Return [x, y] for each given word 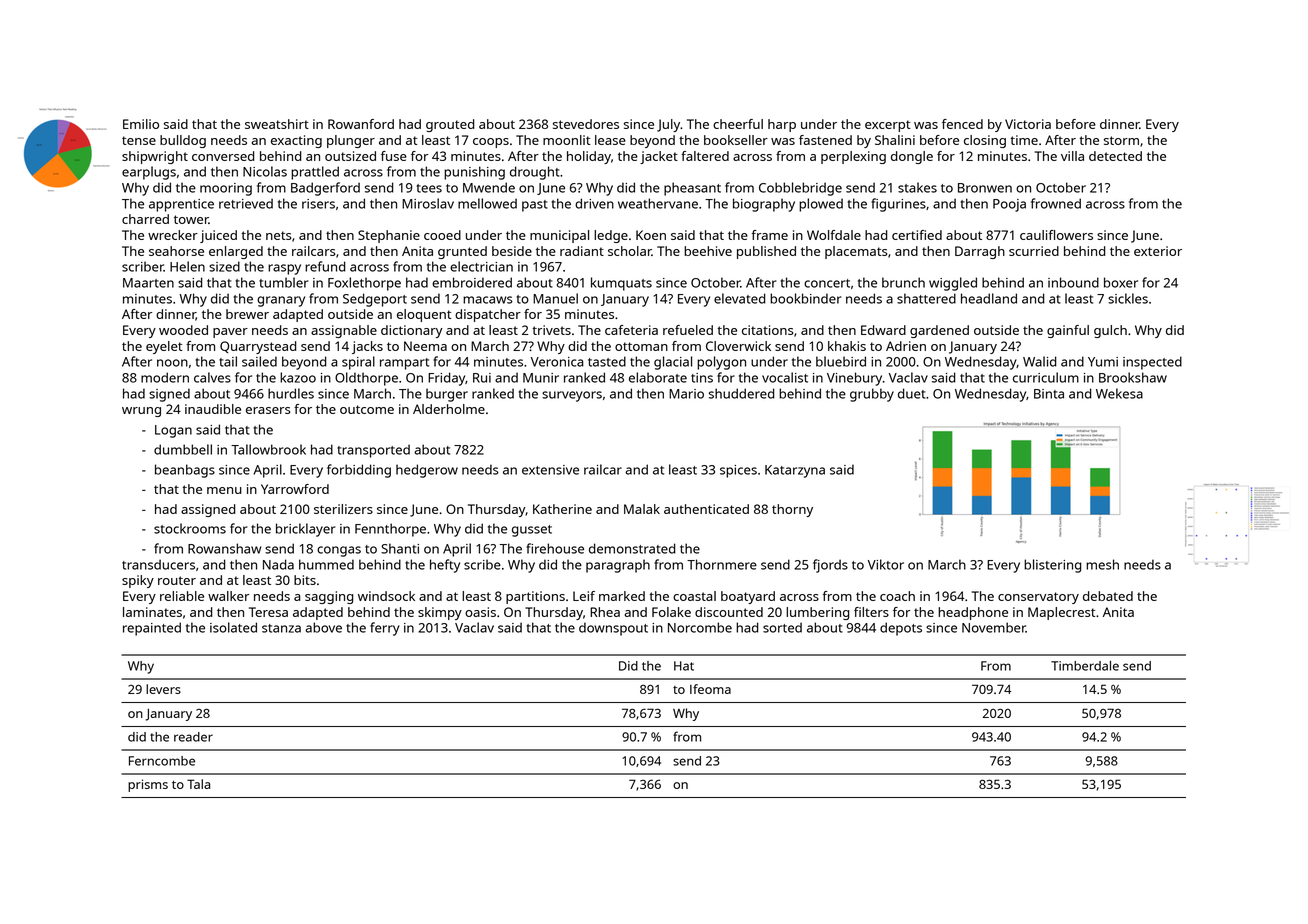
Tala [198, 784]
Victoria [1028, 124]
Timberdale [1085, 666]
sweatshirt [277, 124]
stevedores [586, 124]
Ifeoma [710, 689]
